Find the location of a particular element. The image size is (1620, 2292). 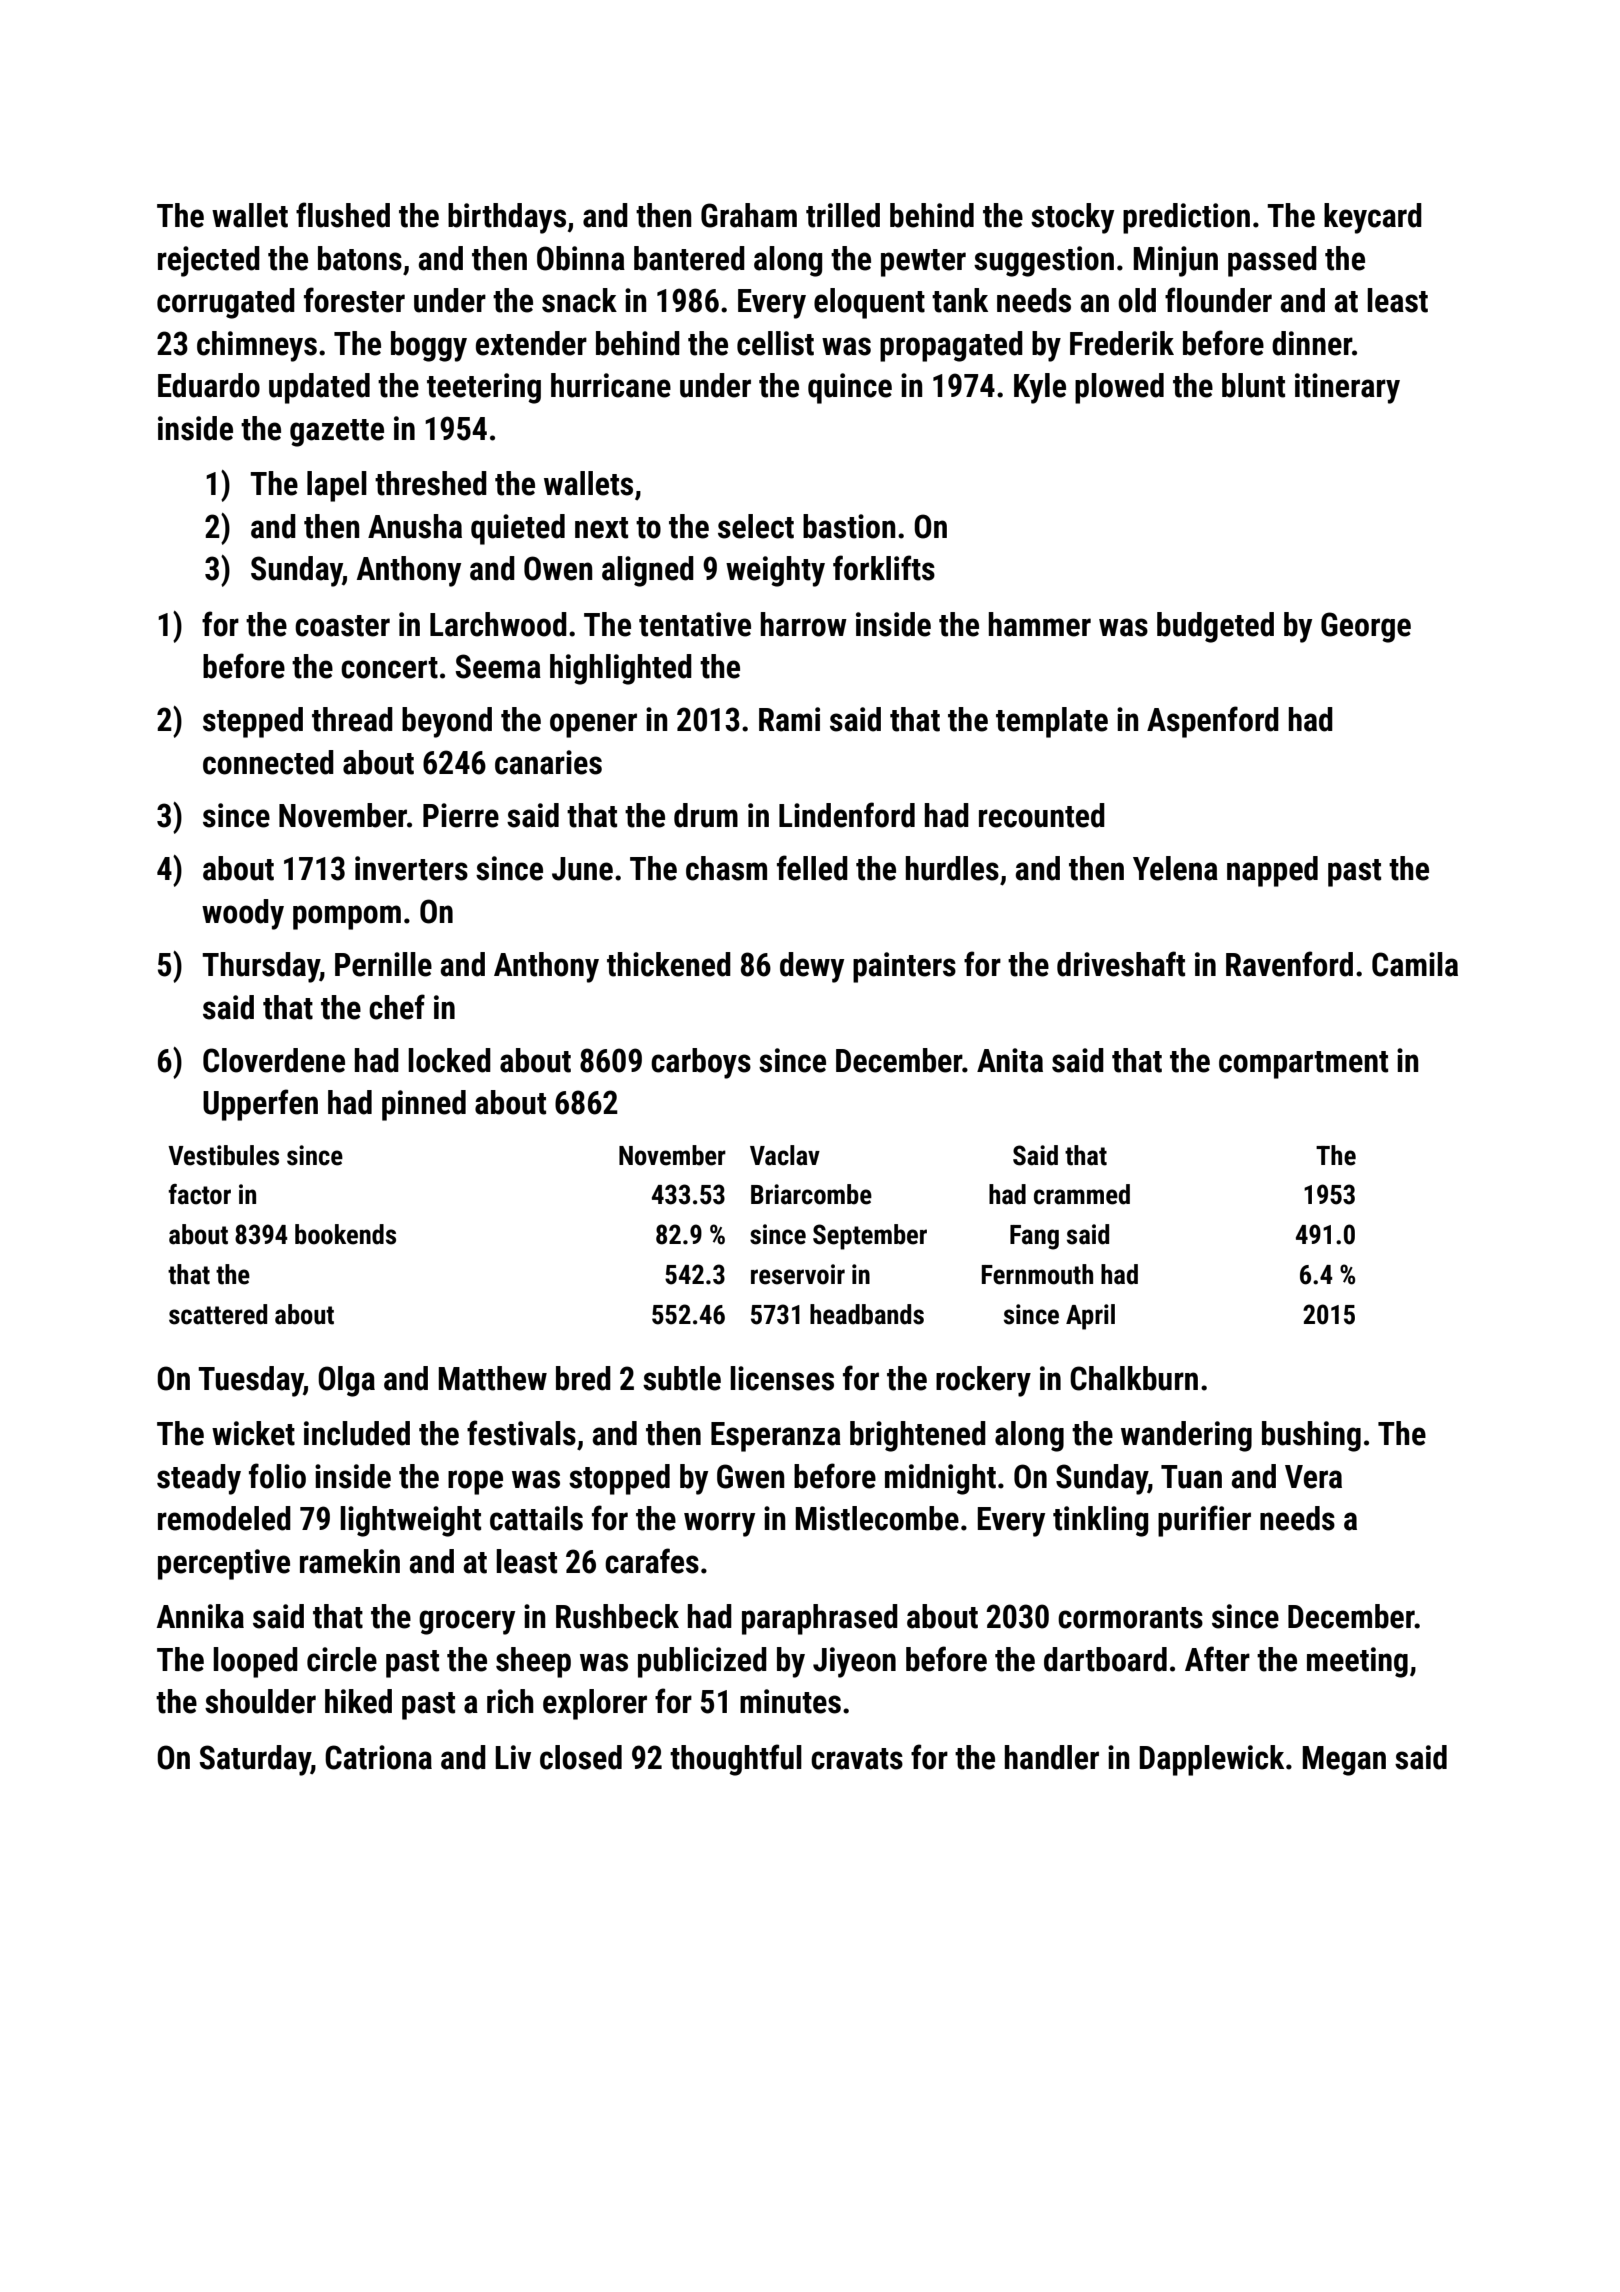

bastion is located at coordinates (849, 526).
